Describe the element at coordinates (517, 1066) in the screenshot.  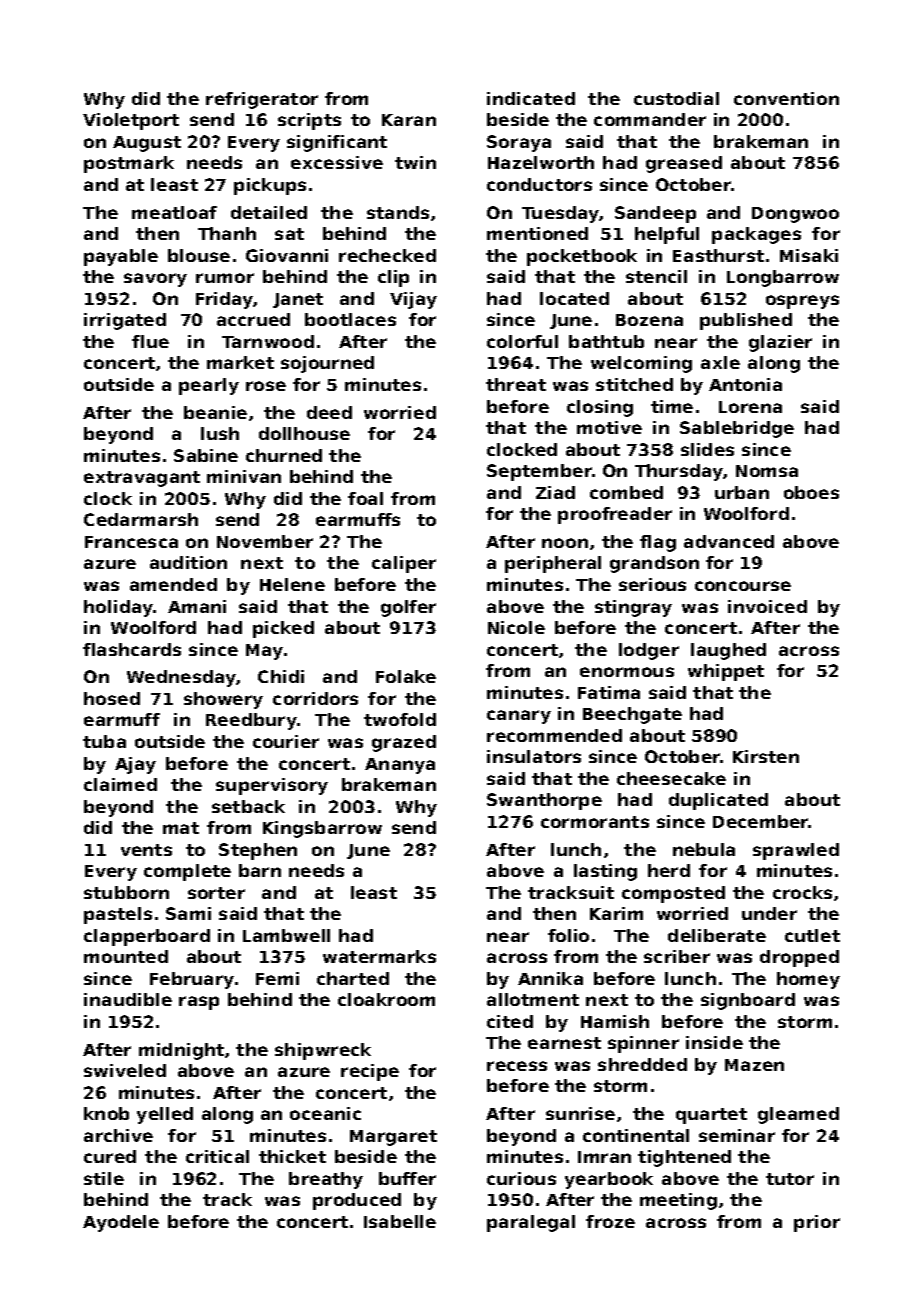
I see `recess` at that location.
